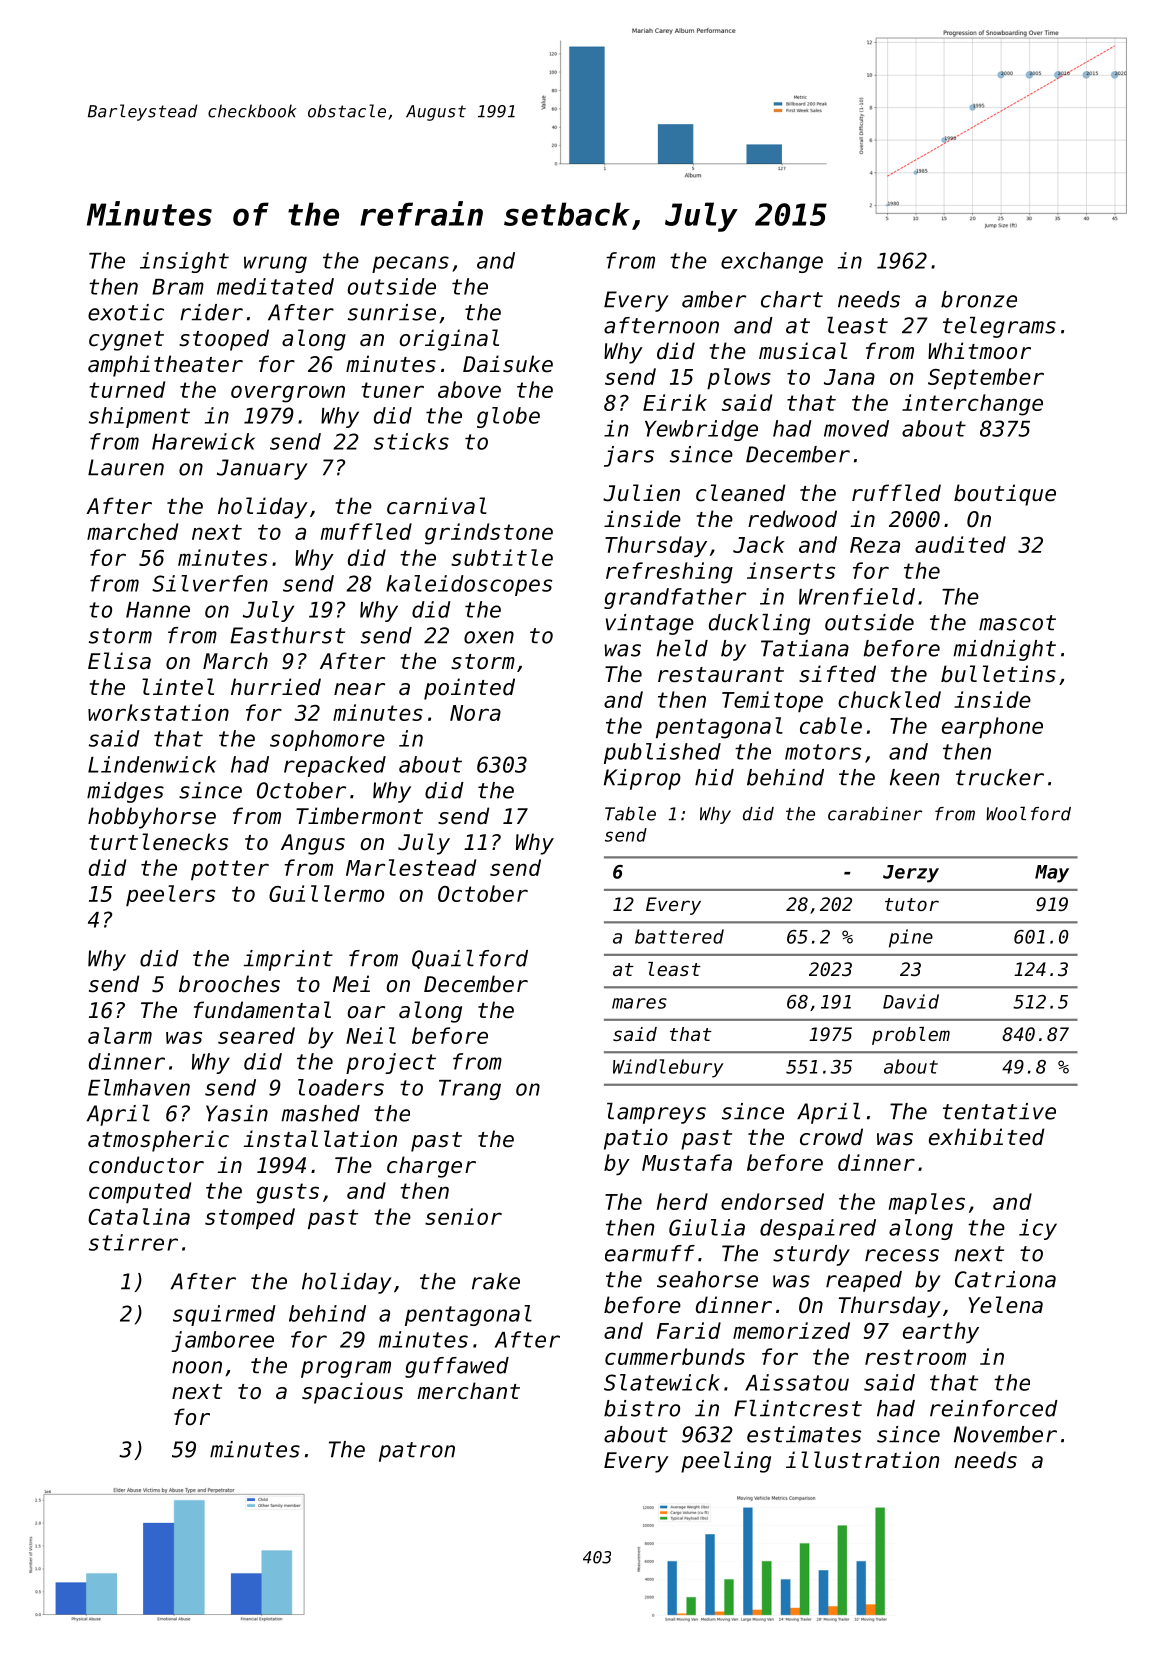  Describe the element at coordinates (1000, 777) in the document. I see `trucker` at that location.
